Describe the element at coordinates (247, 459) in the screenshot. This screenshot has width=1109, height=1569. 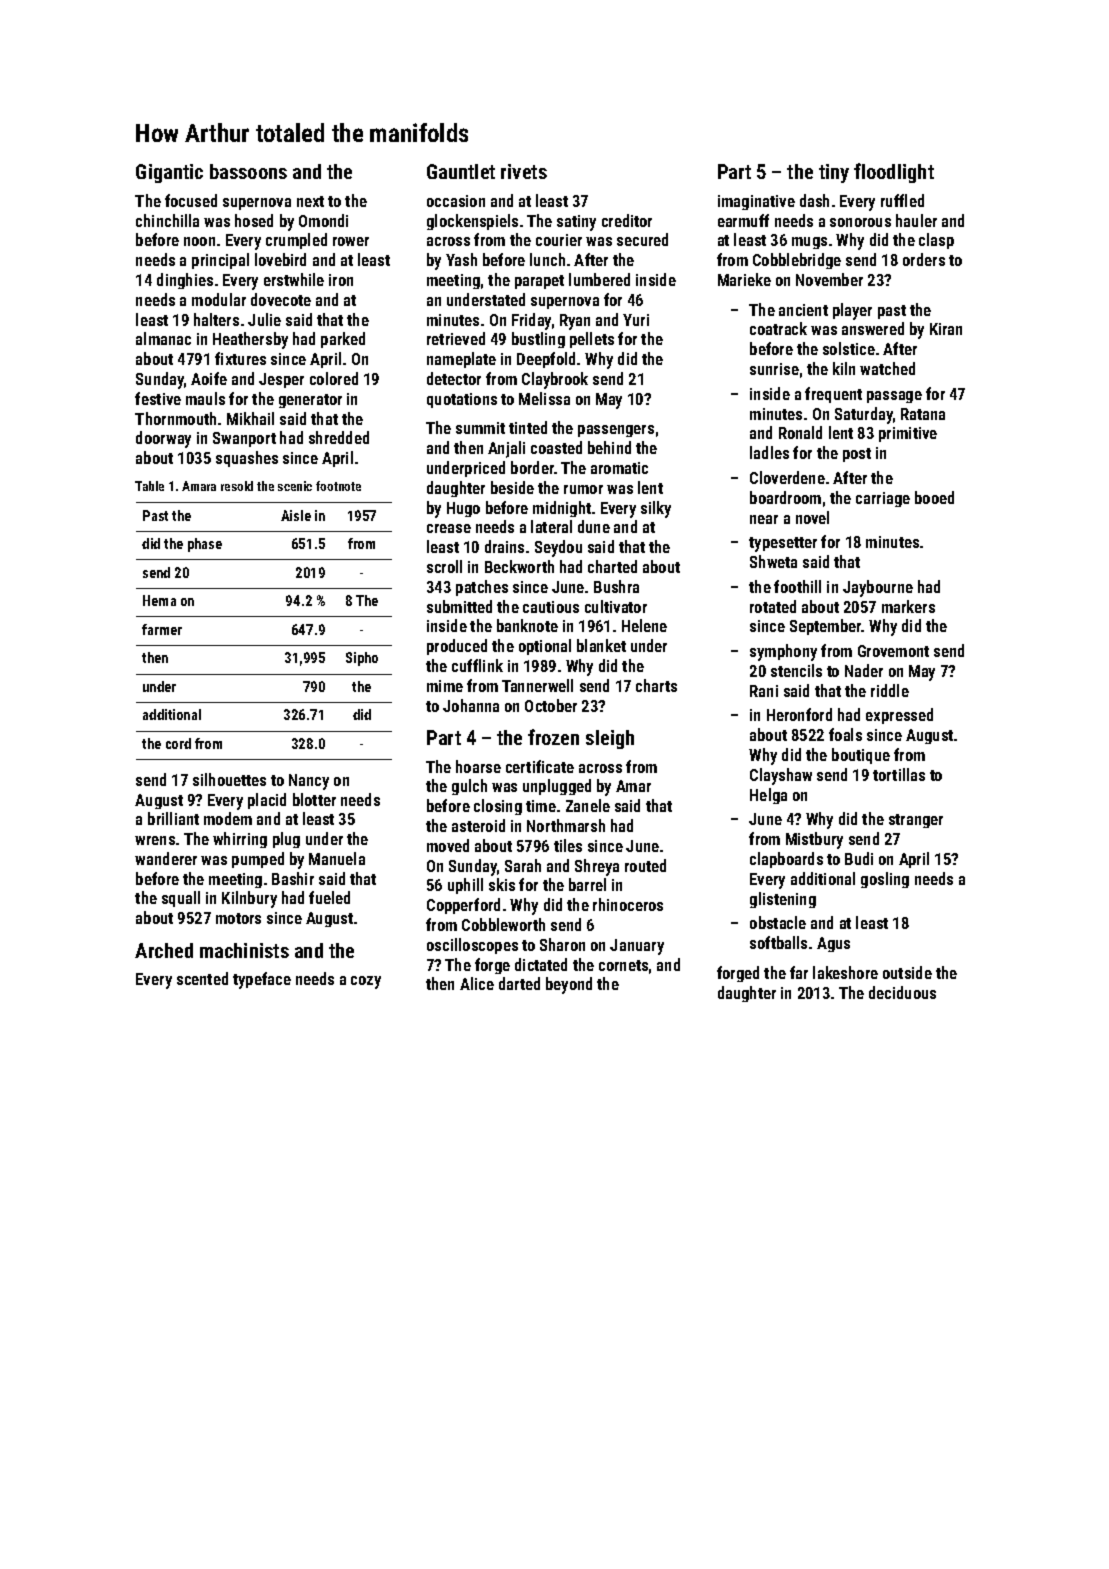
I see `squashes` at that location.
